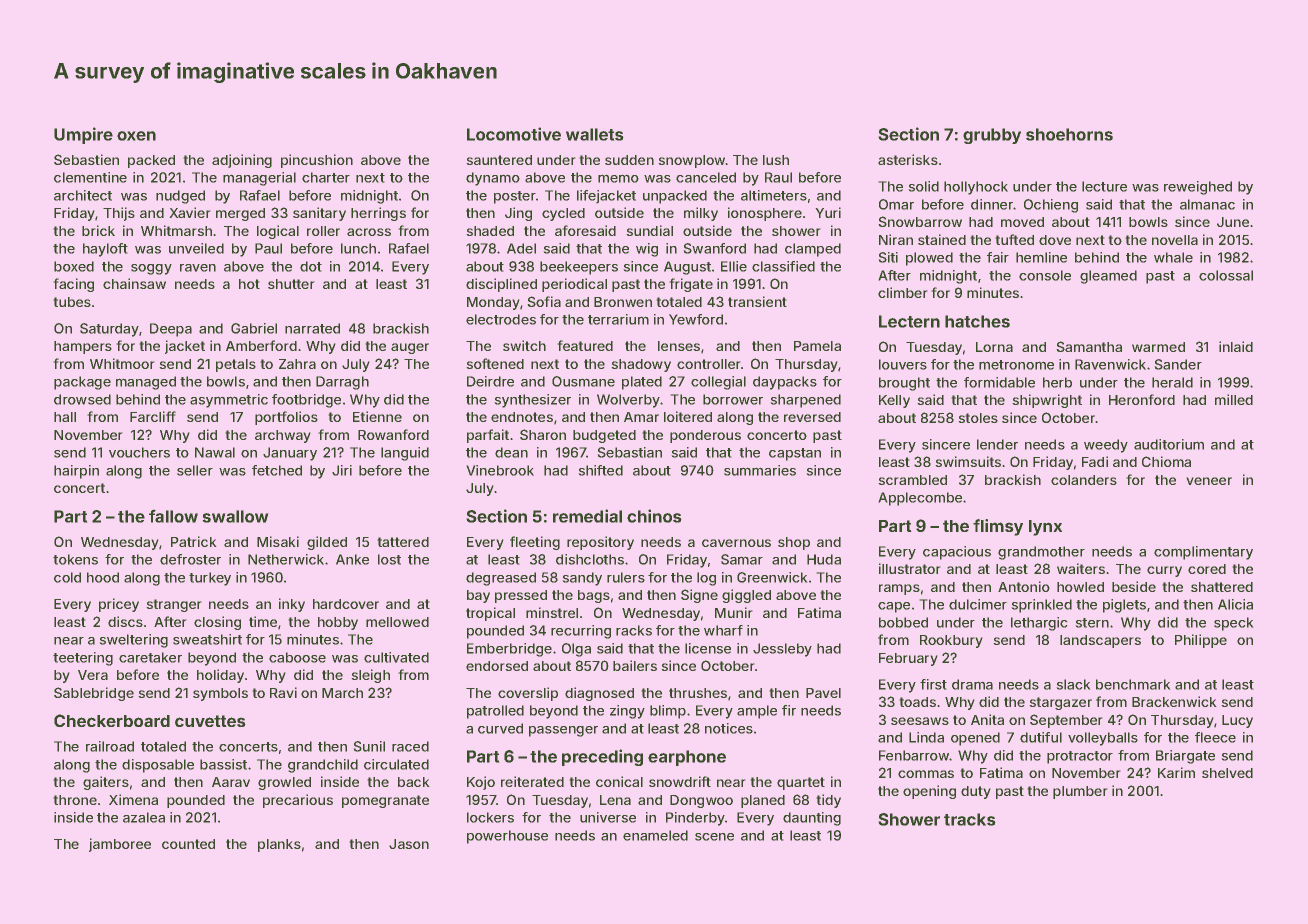  What do you see at coordinates (317, 161) in the screenshot?
I see `pincushion` at bounding box center [317, 161].
